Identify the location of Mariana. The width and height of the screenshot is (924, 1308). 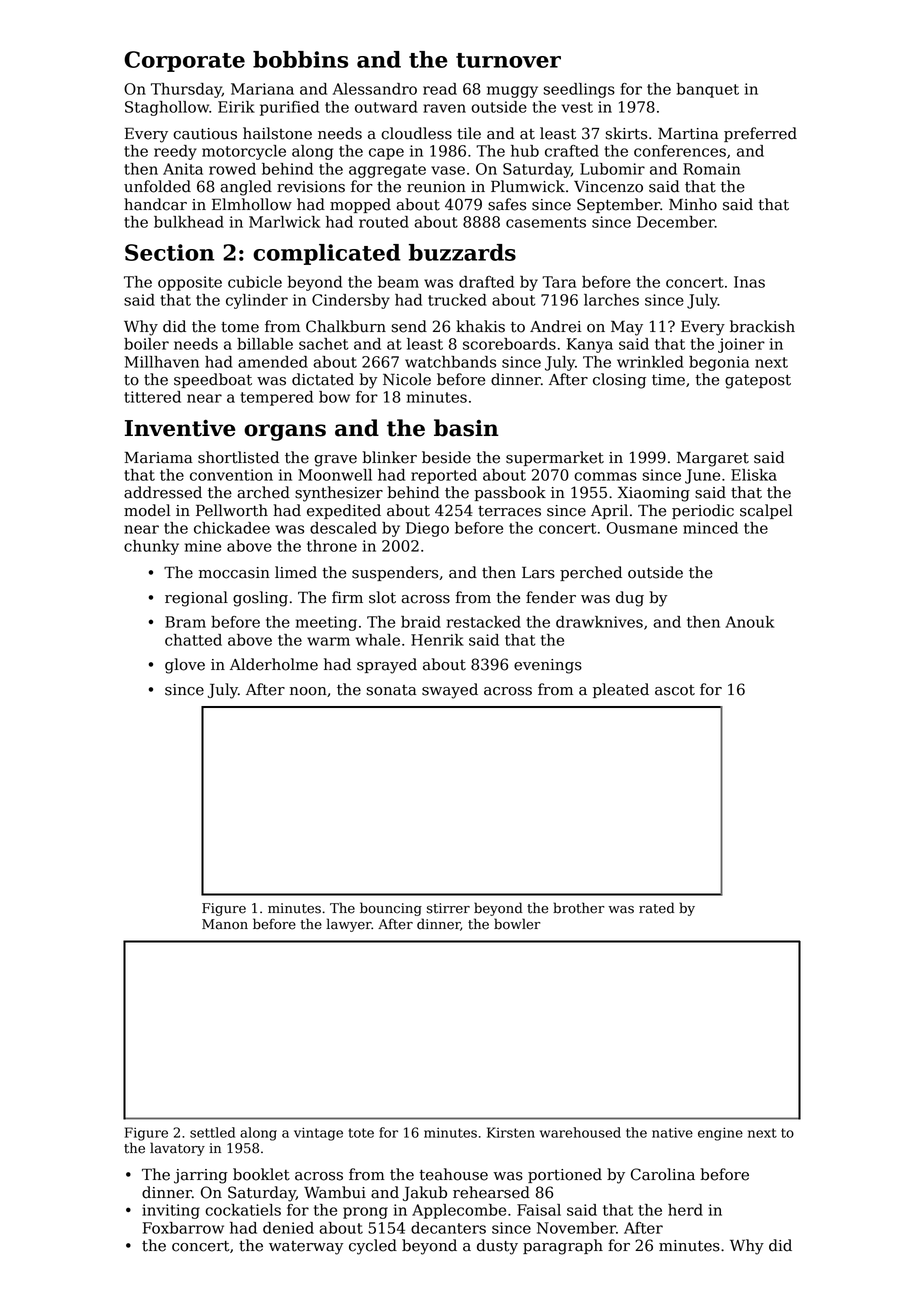
(262, 89).
